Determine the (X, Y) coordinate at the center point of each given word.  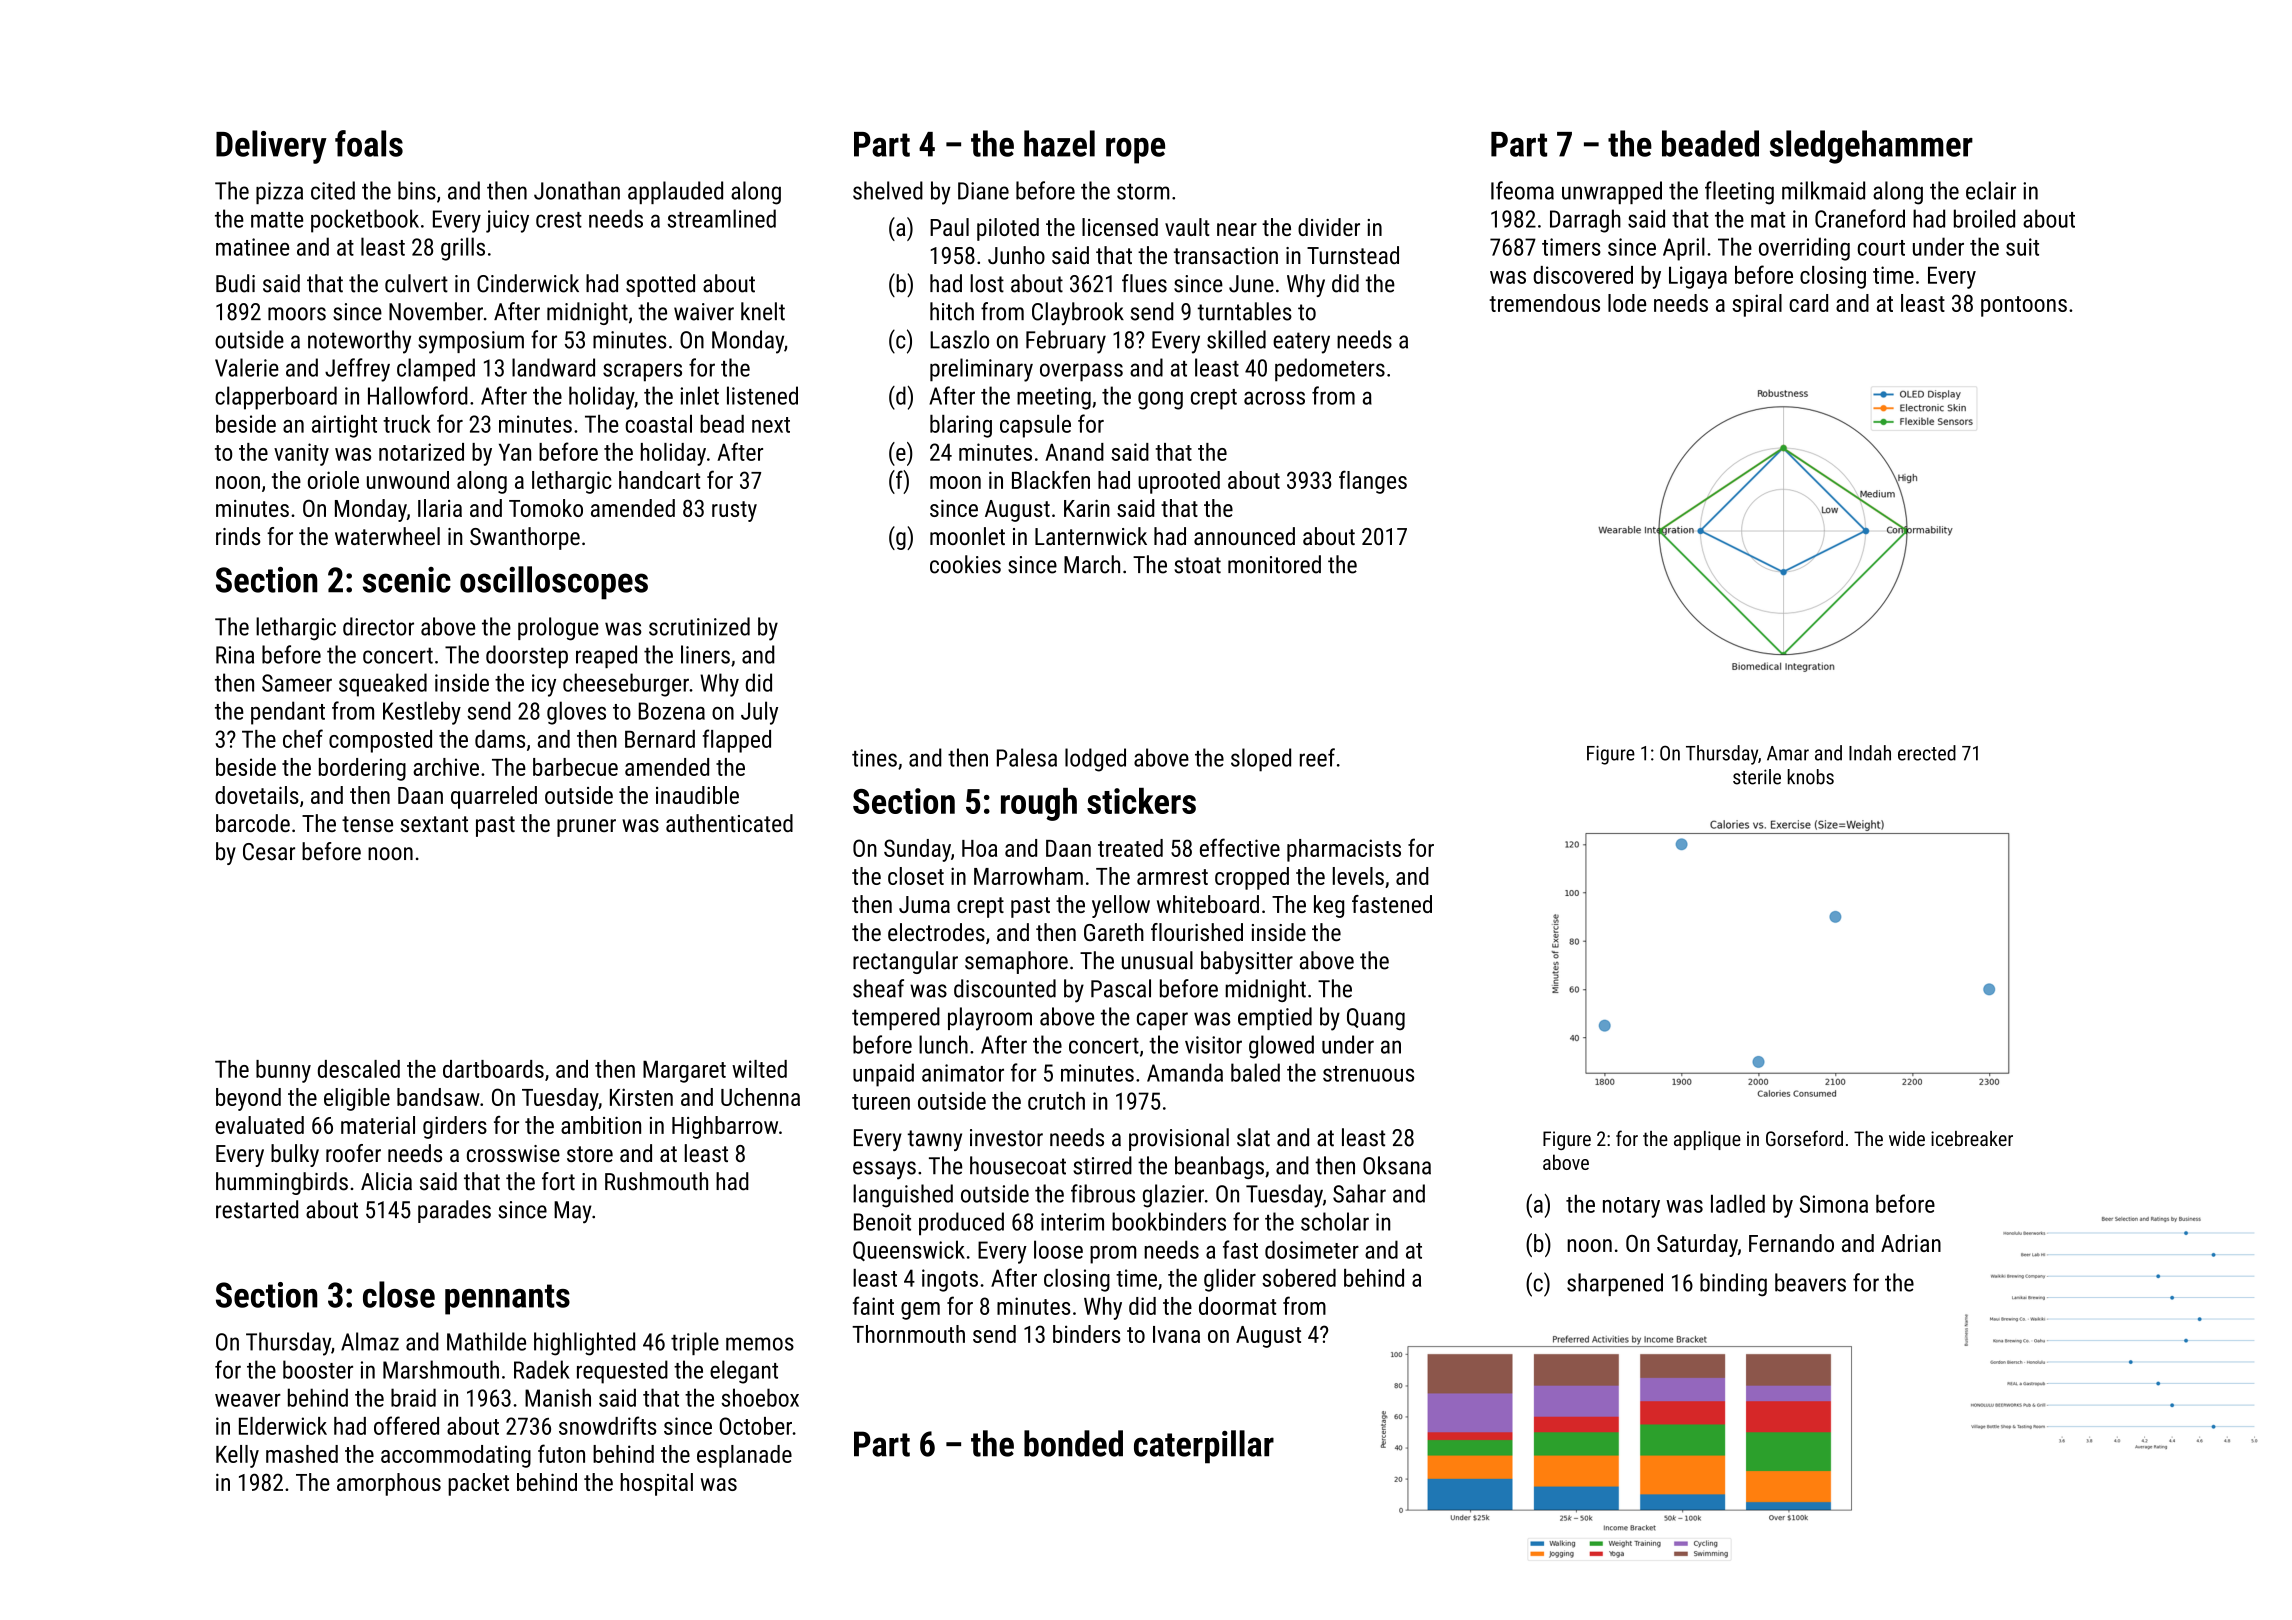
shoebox (760, 1397)
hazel (1059, 143)
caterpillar (1204, 1447)
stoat (1197, 565)
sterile (1757, 777)
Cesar (269, 852)
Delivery (271, 147)
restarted (257, 1209)
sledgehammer (1871, 147)
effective (1240, 847)
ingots (950, 1280)
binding (1733, 1285)
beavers (1810, 1282)
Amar (1788, 753)
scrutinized (699, 626)
